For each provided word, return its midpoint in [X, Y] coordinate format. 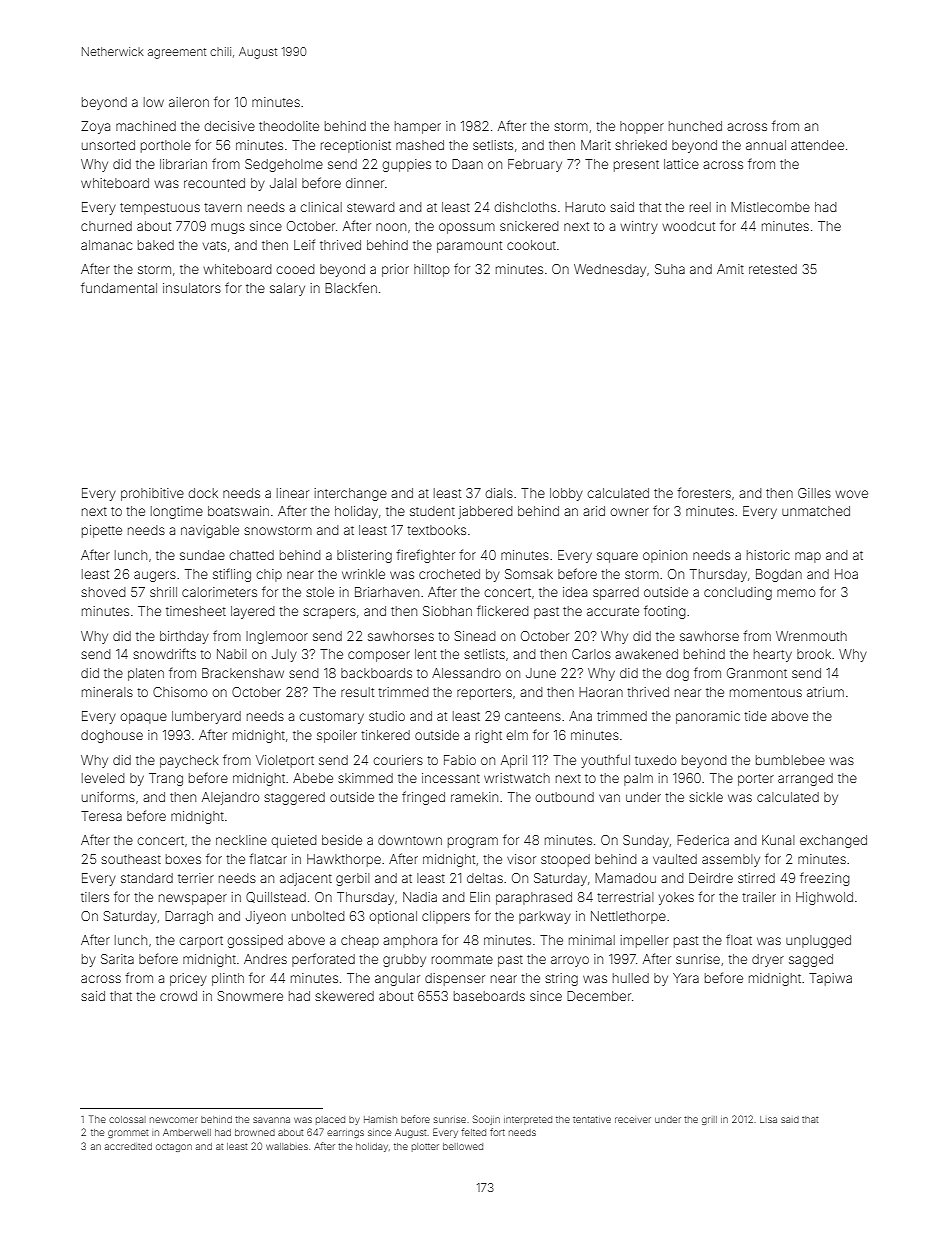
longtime [177, 512]
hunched [695, 126]
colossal [127, 1119]
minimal [592, 940]
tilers [95, 897]
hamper [418, 127]
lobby [566, 494]
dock [203, 493]
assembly [731, 860]
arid [594, 511]
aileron [189, 102]
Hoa [846, 574]
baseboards [489, 996]
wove [851, 494]
